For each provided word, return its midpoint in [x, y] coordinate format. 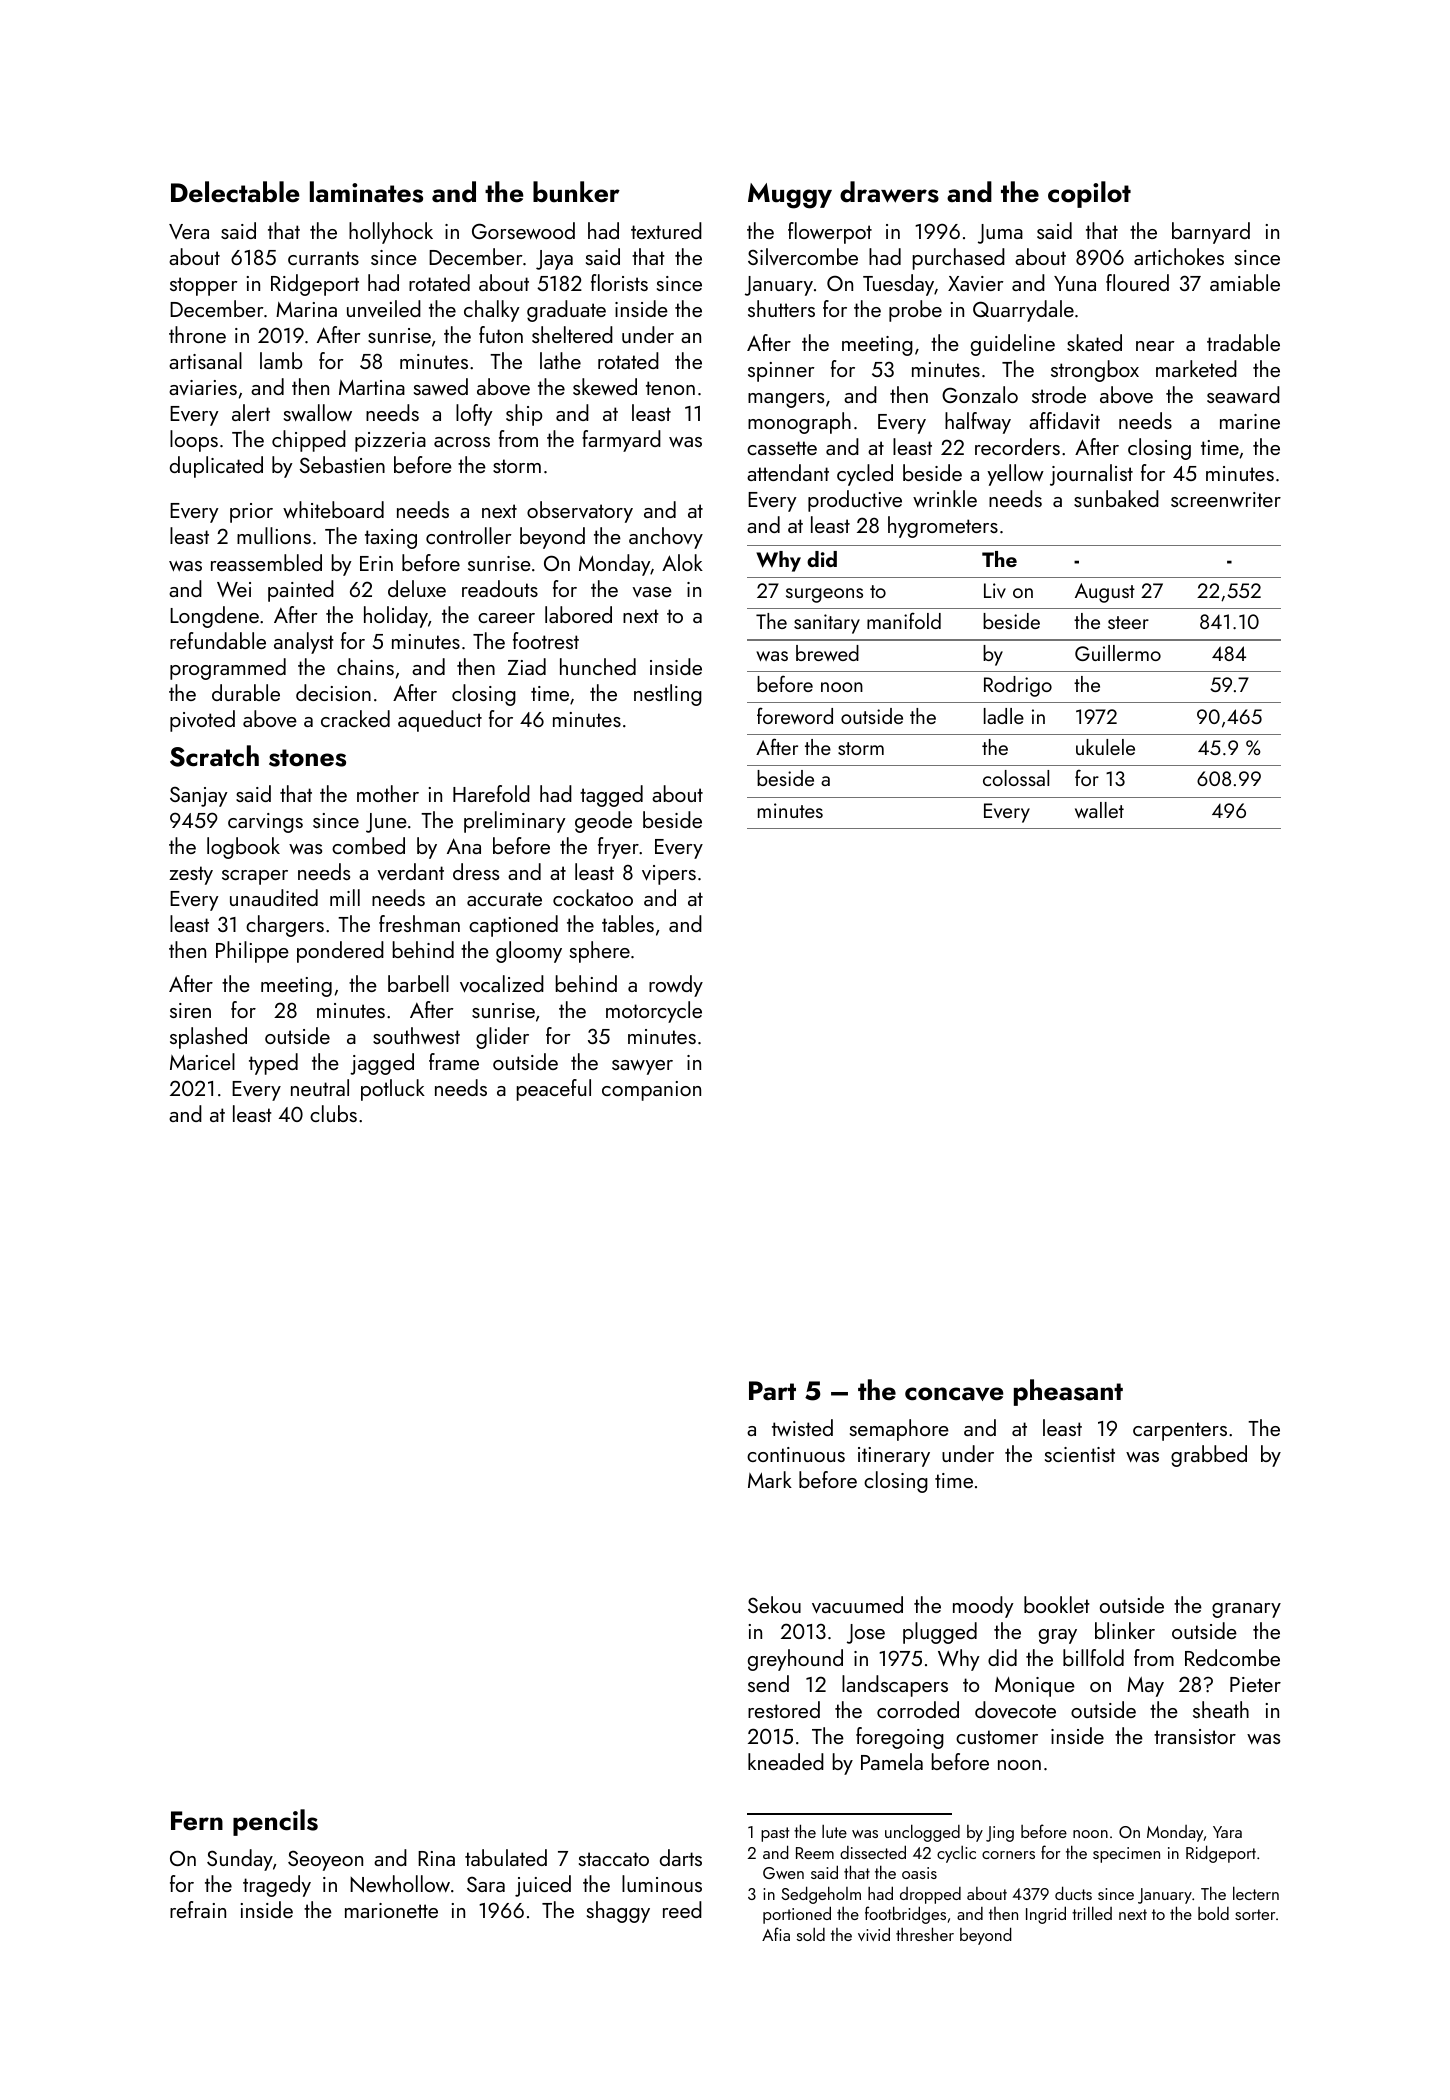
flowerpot [830, 233]
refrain [198, 1909]
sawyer [642, 1067]
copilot [1089, 194]
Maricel [202, 1061]
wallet [1099, 810]
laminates [366, 192]
